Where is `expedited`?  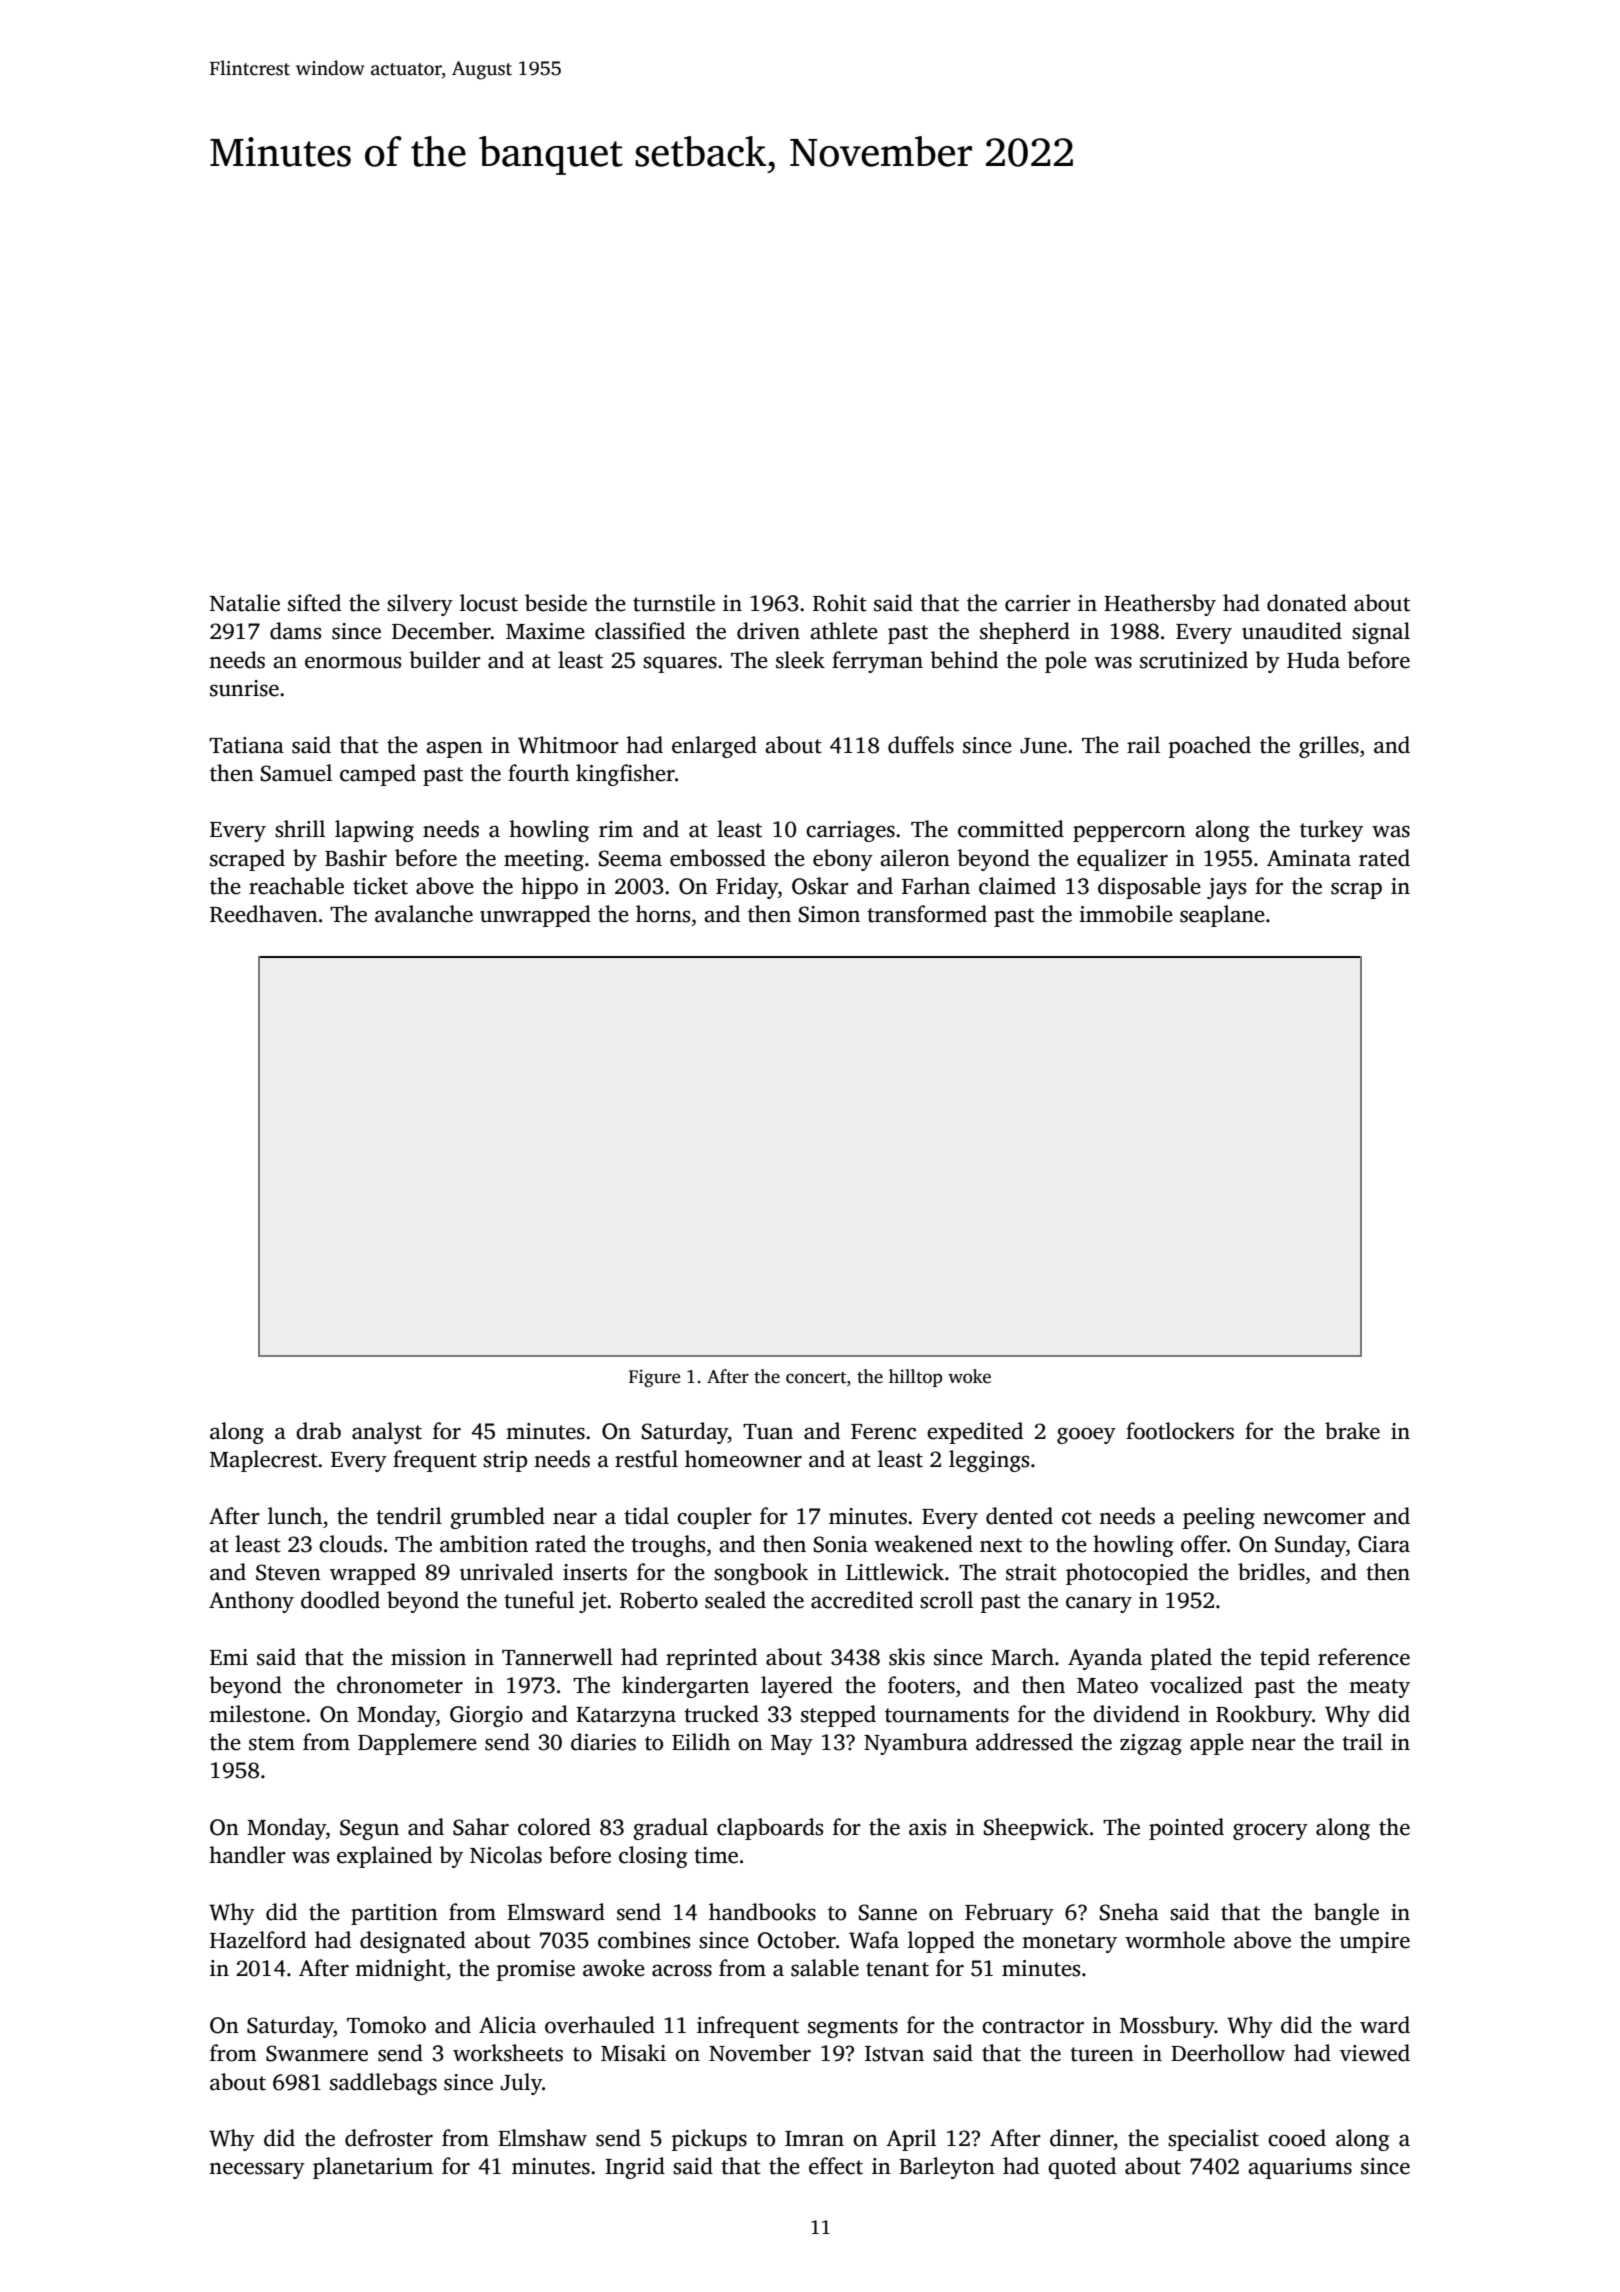 expedited is located at coordinates (975, 1433).
